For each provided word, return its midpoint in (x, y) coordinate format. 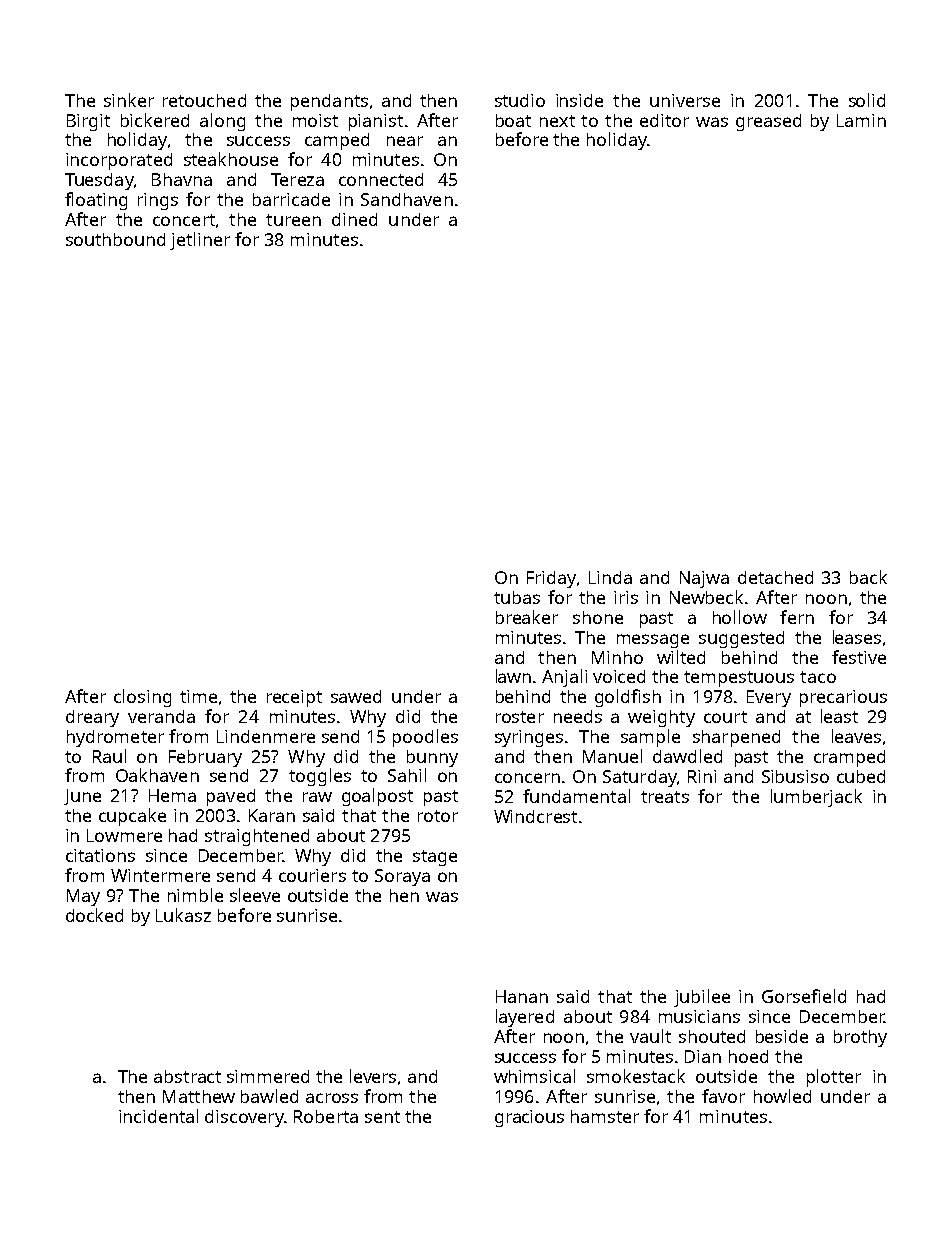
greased (768, 122)
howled (782, 1096)
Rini (702, 776)
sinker (129, 100)
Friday (551, 579)
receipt (294, 698)
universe (685, 100)
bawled (269, 1096)
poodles (425, 738)
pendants (329, 102)
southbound (115, 239)
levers (373, 1076)
